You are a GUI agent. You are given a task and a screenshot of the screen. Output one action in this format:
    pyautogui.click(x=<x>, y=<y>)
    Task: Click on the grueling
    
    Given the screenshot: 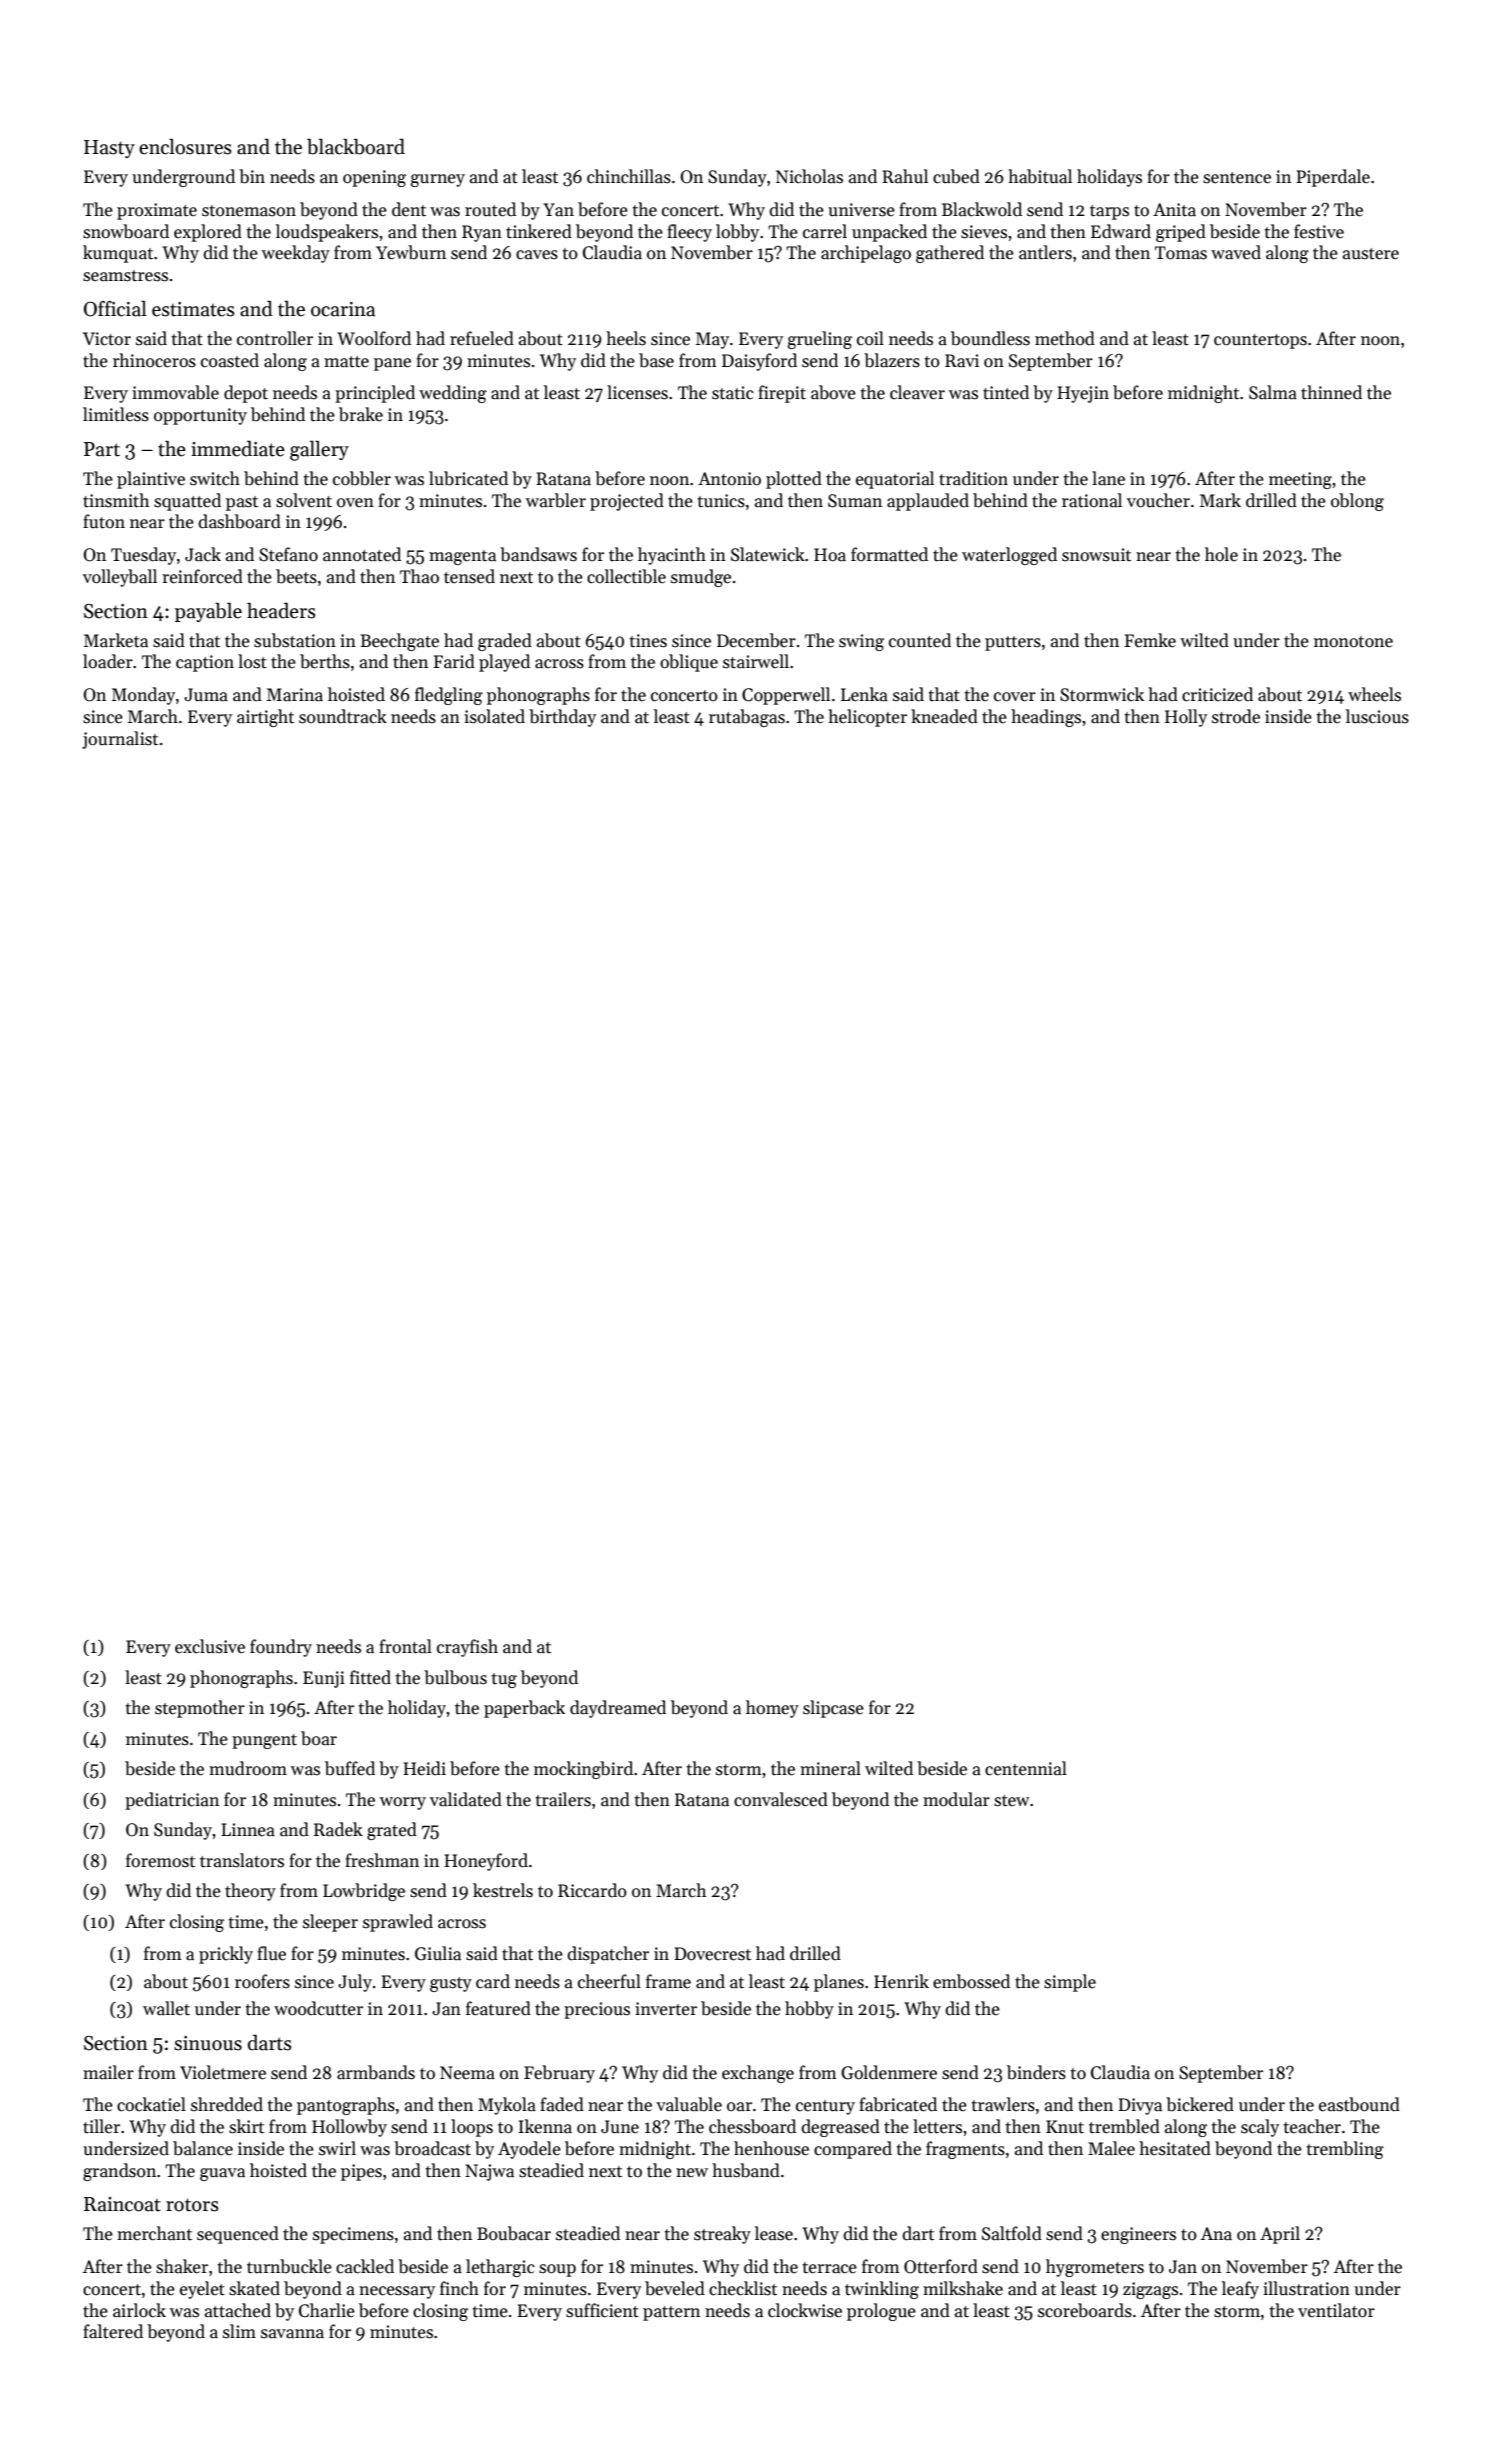 What is the action you would take?
    pyautogui.click(x=820, y=340)
